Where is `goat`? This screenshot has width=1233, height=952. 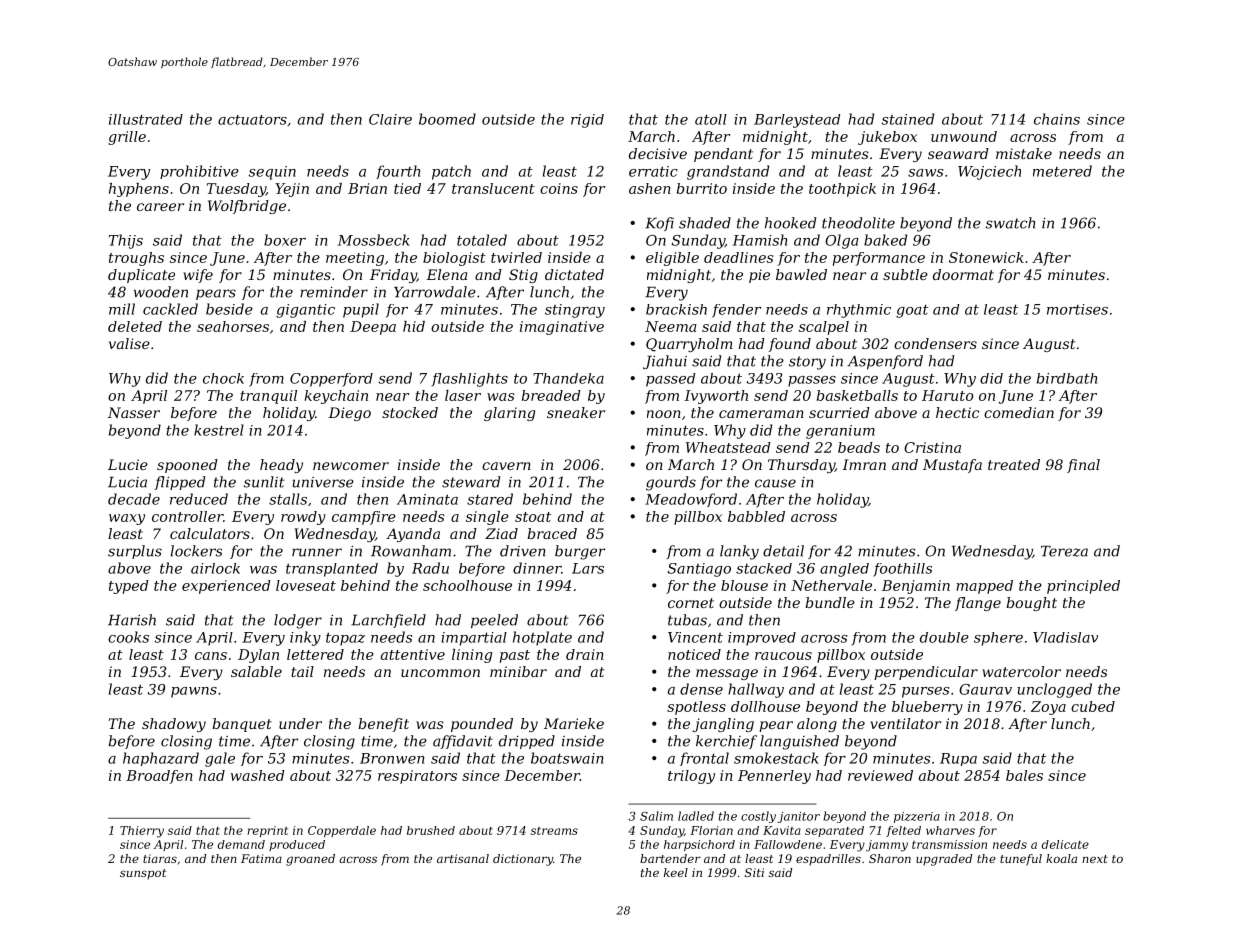
goat is located at coordinates (912, 311).
